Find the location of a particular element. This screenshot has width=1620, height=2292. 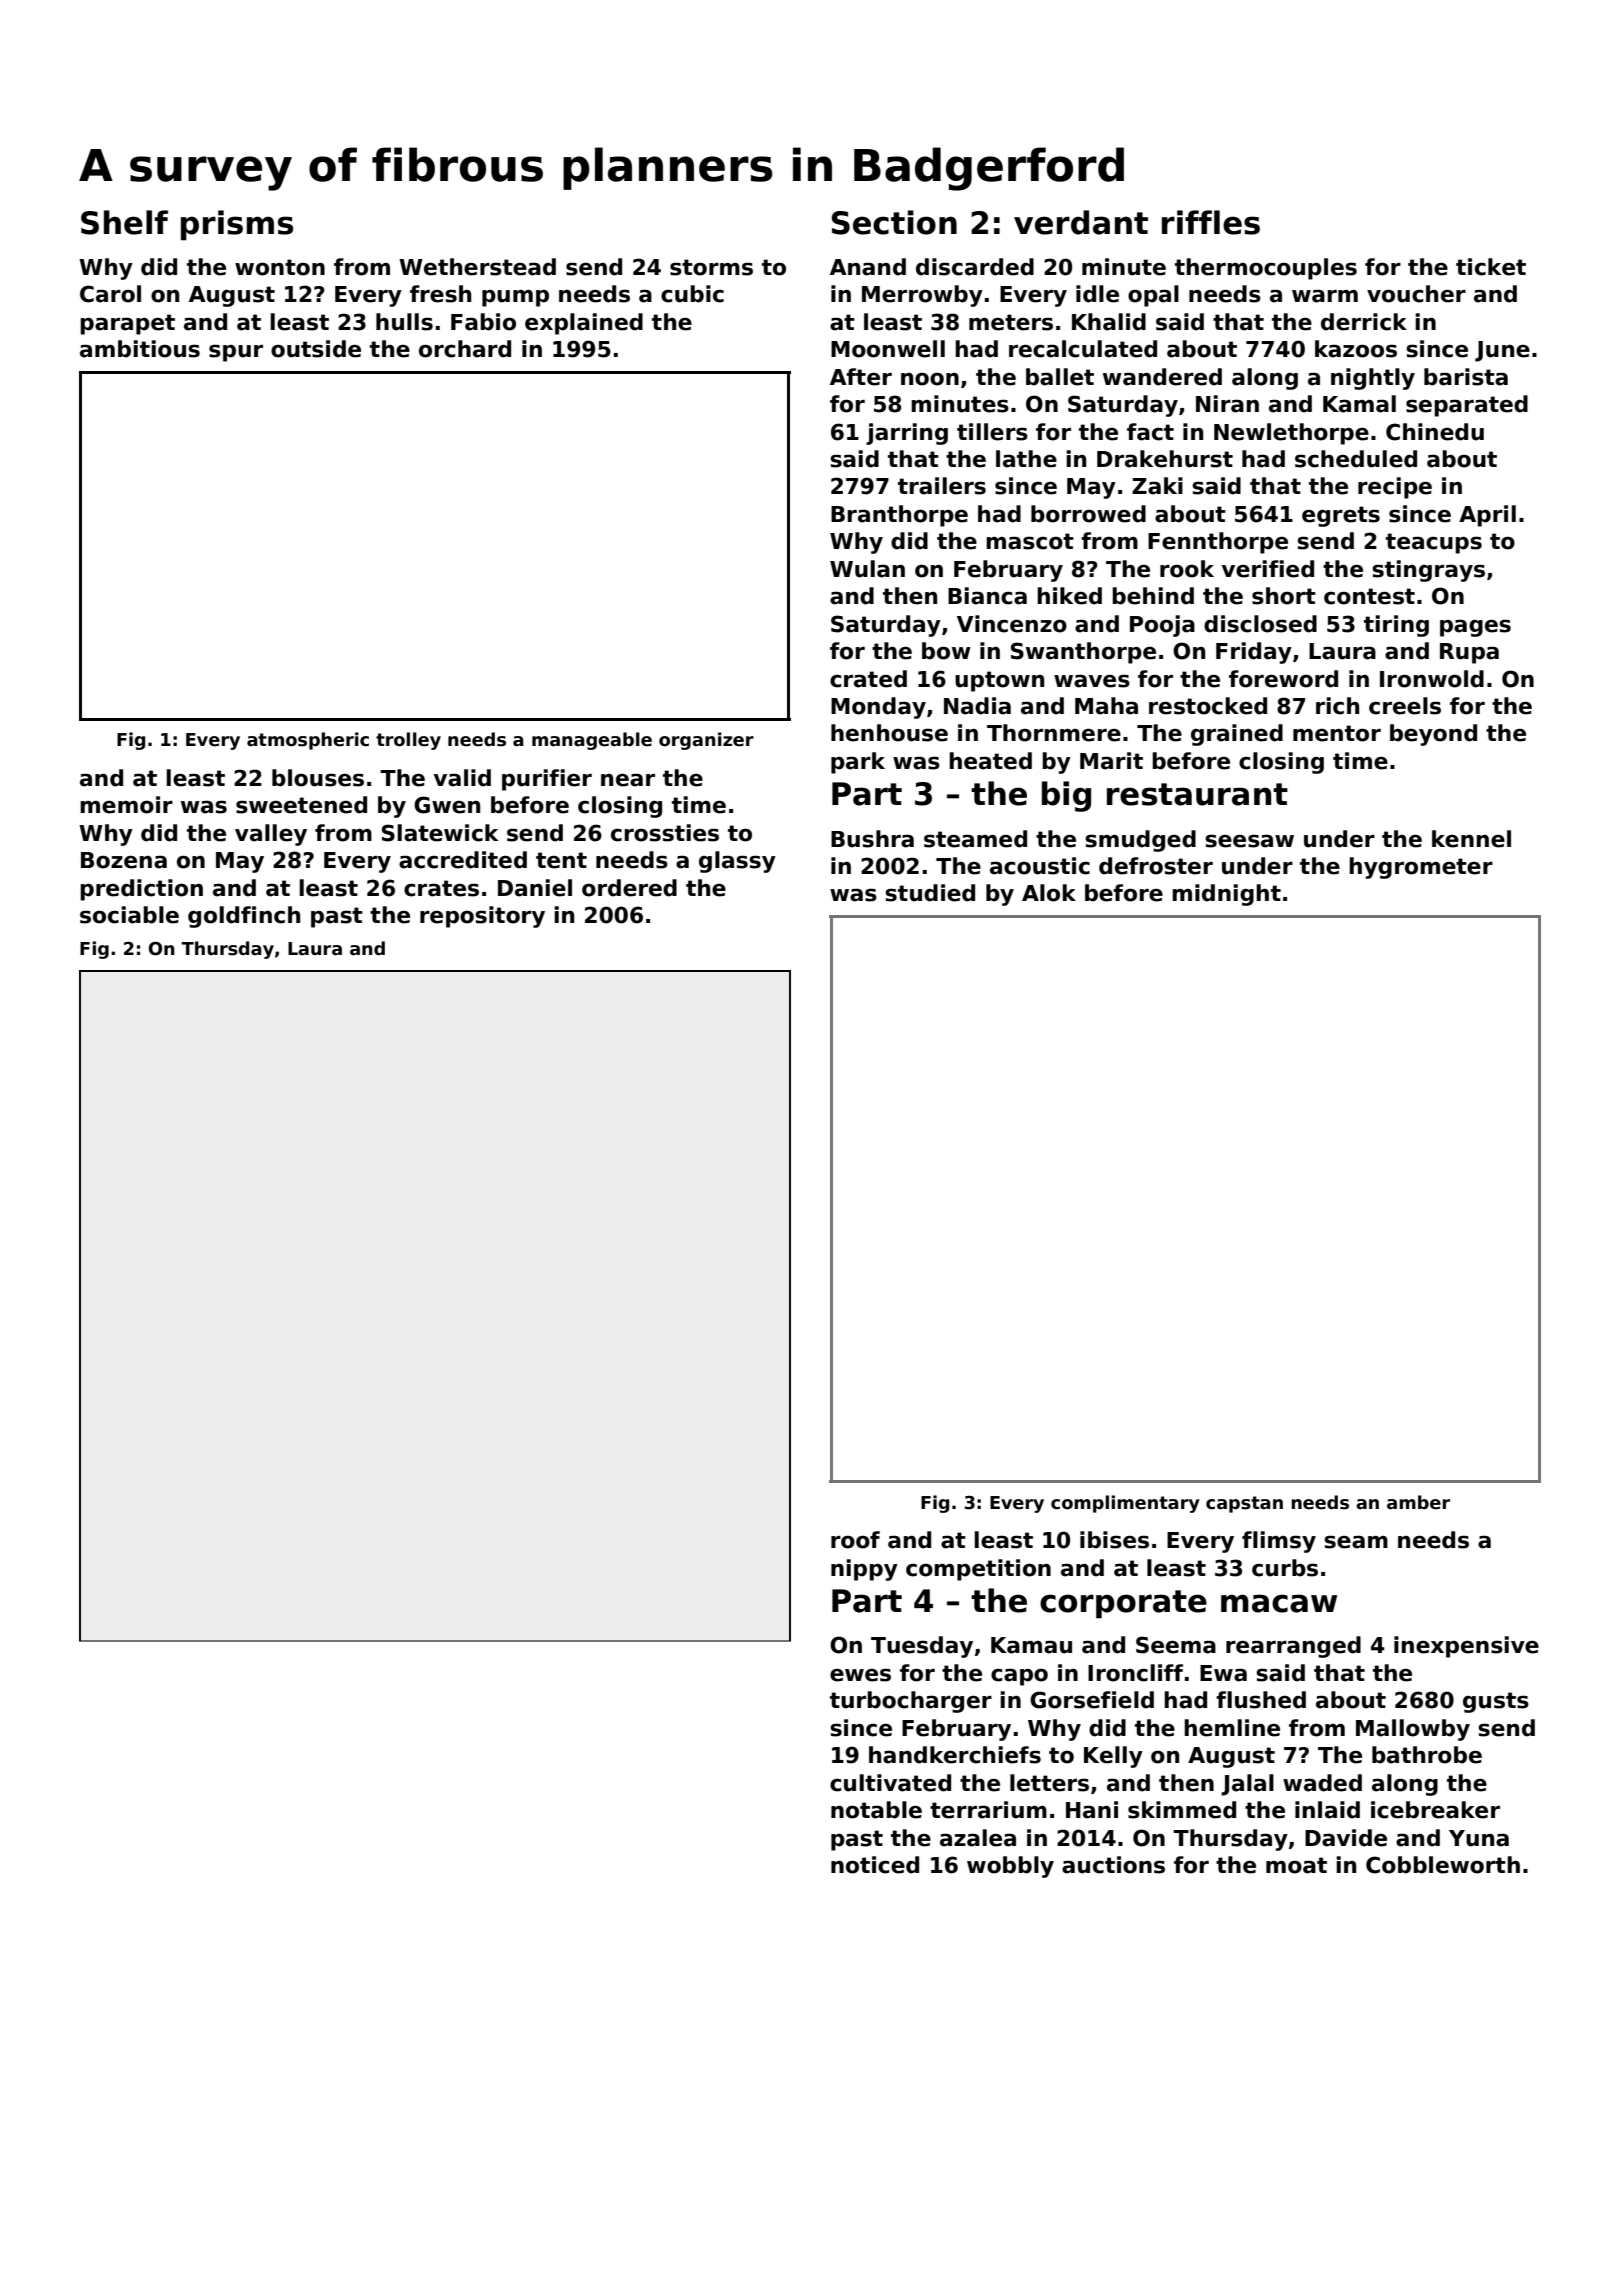

noticed is located at coordinates (875, 1865).
